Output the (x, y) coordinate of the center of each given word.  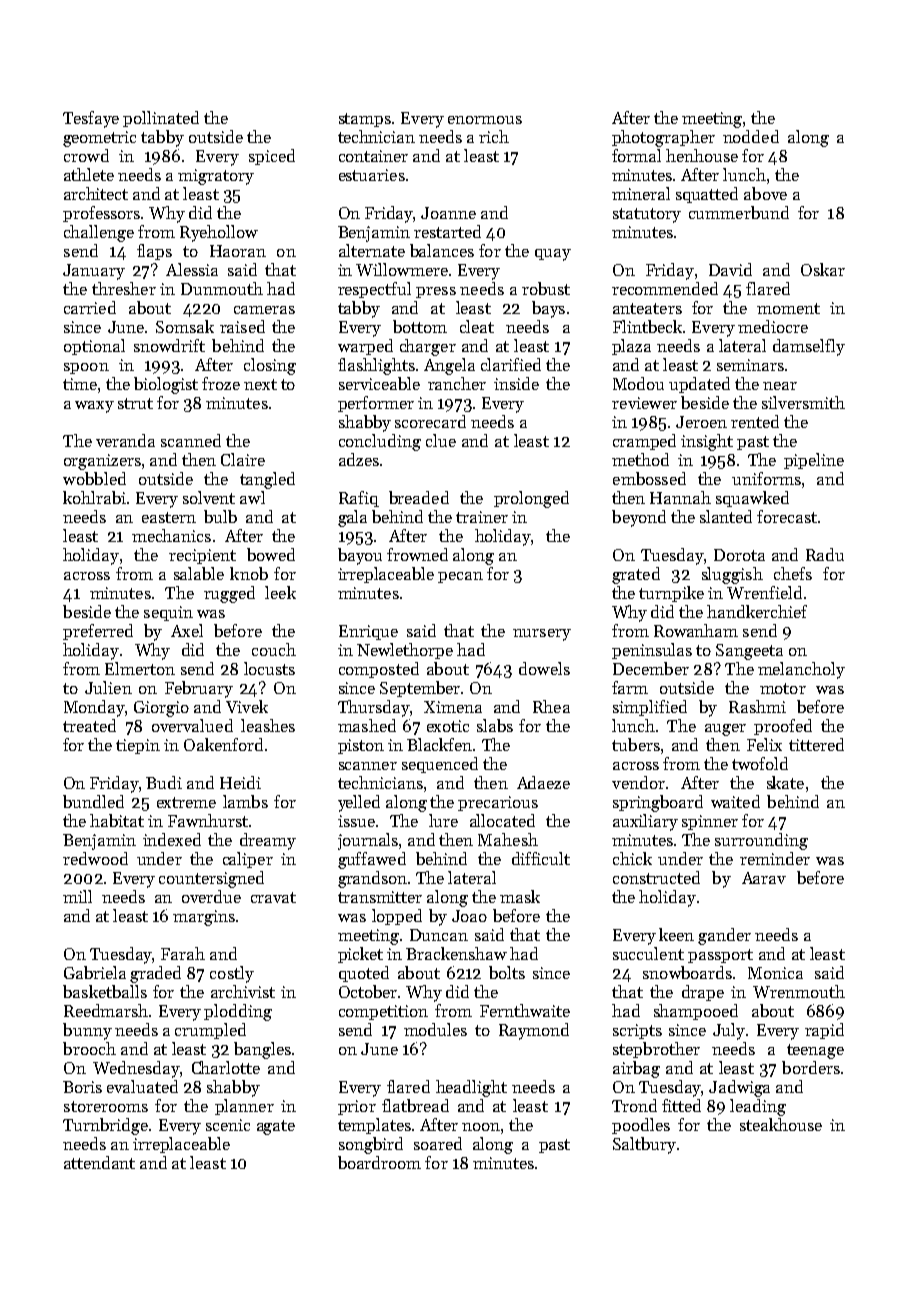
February (199, 689)
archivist (243, 991)
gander (724, 936)
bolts (507, 972)
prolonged (531, 499)
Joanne (448, 213)
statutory (647, 215)
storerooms (106, 1106)
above (765, 193)
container (373, 156)
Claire (243, 459)
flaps (154, 252)
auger (725, 730)
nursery (542, 635)
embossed (649, 478)
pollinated (161, 119)
